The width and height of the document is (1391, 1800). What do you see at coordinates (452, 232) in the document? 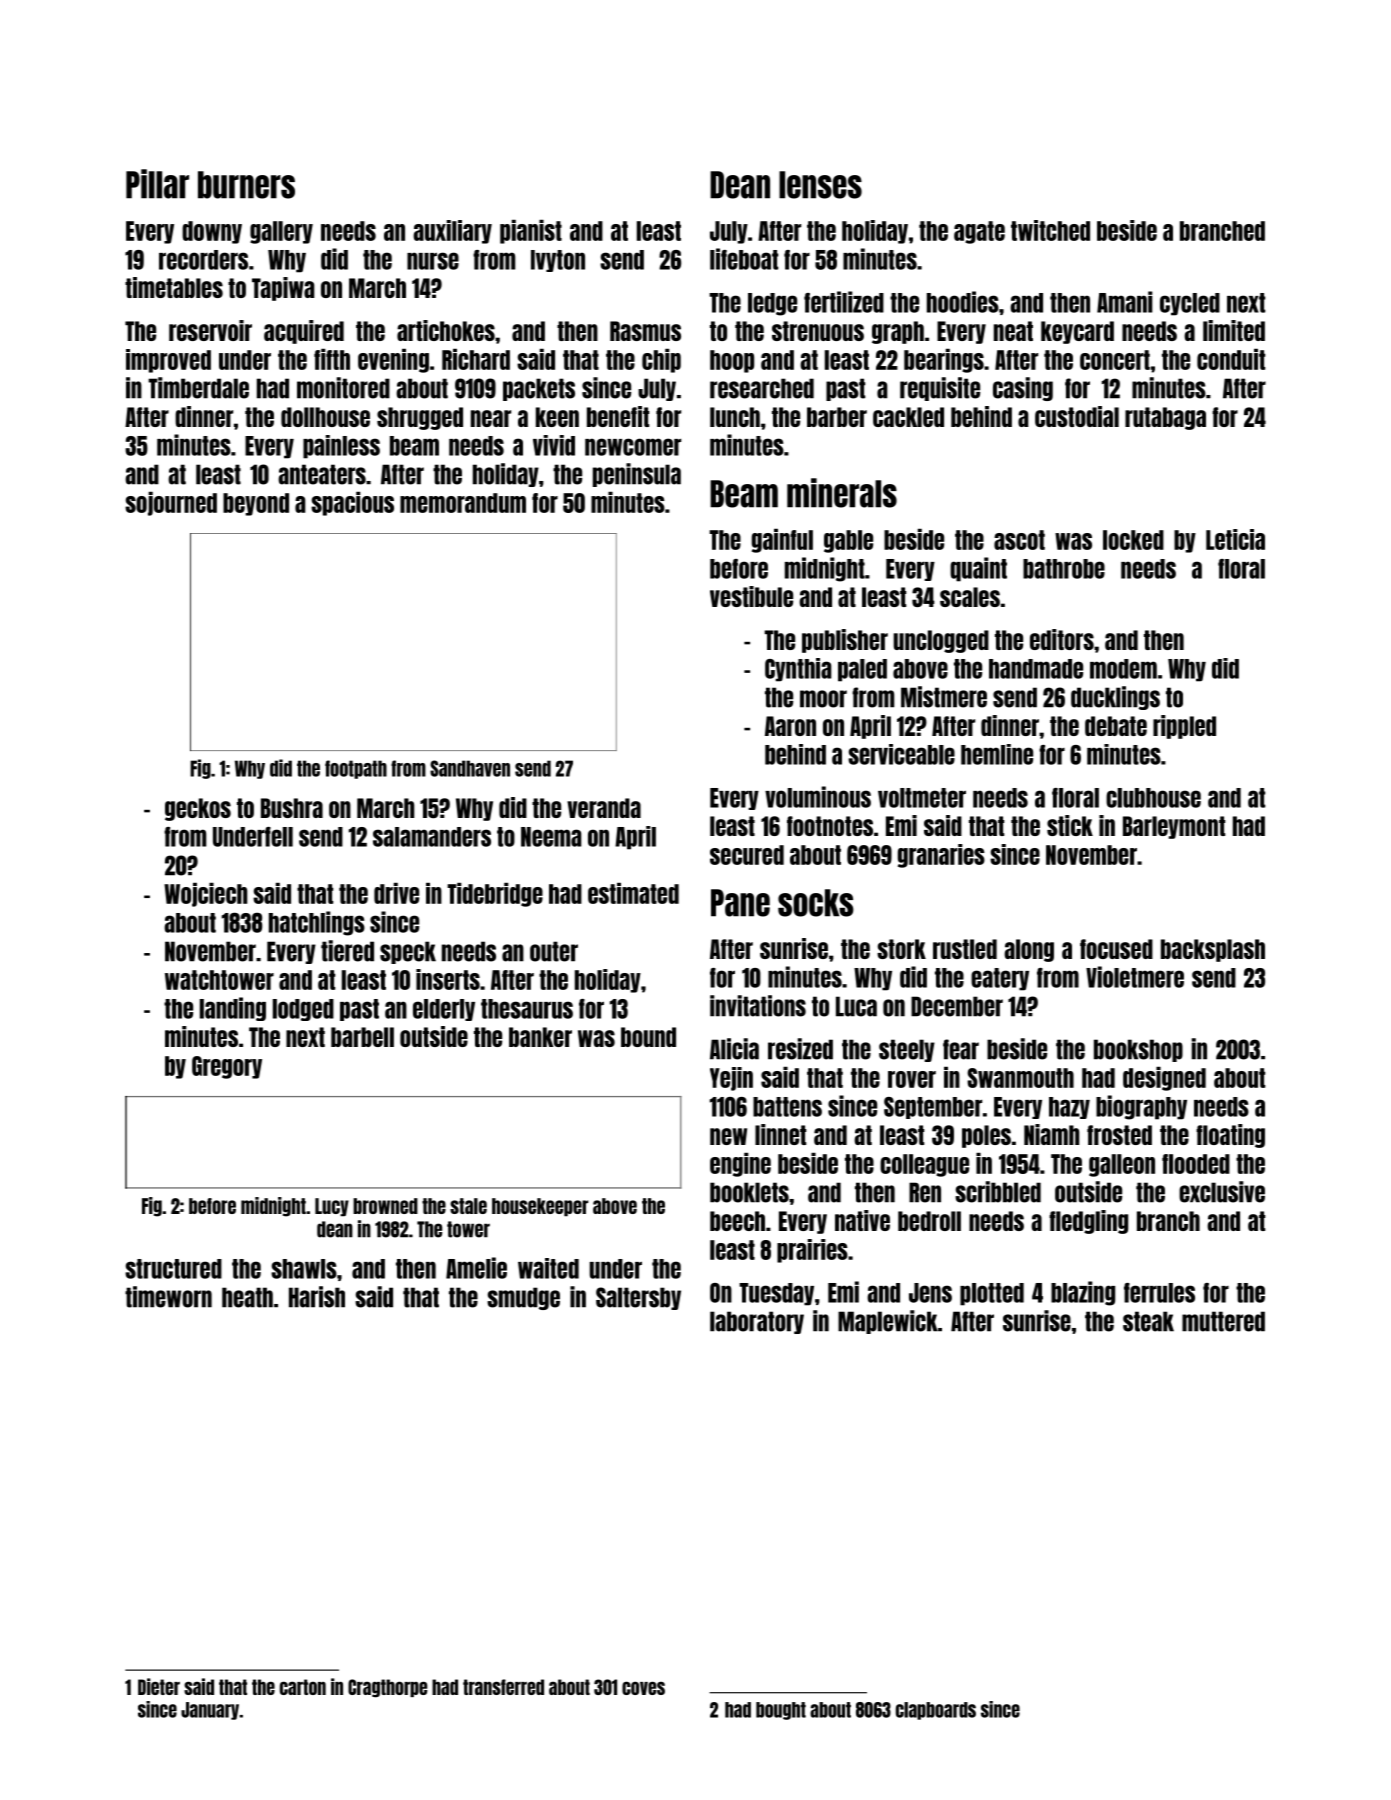
I see `auxiliary` at bounding box center [452, 232].
